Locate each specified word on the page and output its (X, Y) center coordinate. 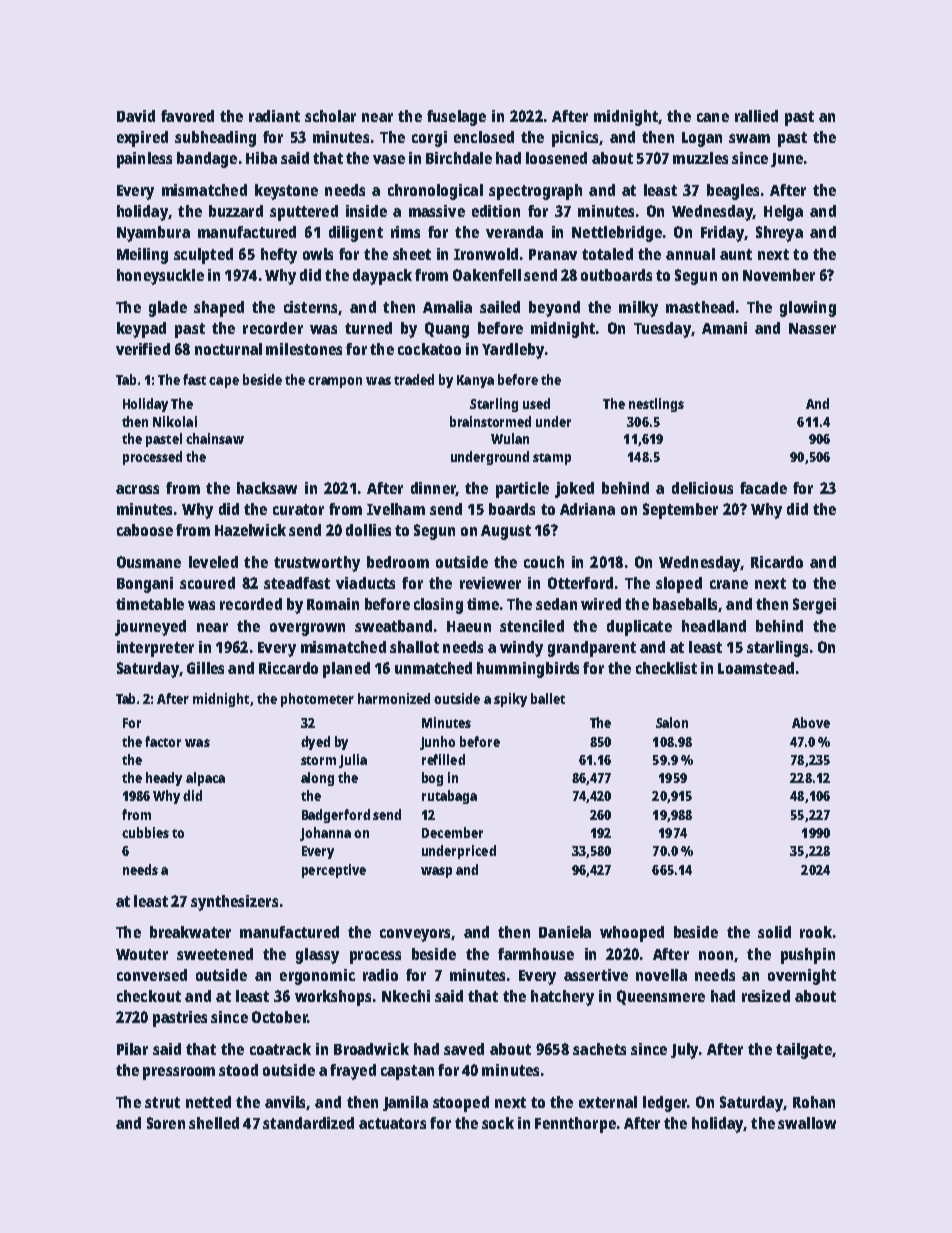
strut (162, 1102)
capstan (407, 1072)
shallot (414, 647)
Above (811, 722)
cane (713, 117)
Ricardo (777, 562)
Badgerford (336, 816)
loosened (556, 158)
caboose (145, 530)
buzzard (236, 211)
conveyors (415, 935)
